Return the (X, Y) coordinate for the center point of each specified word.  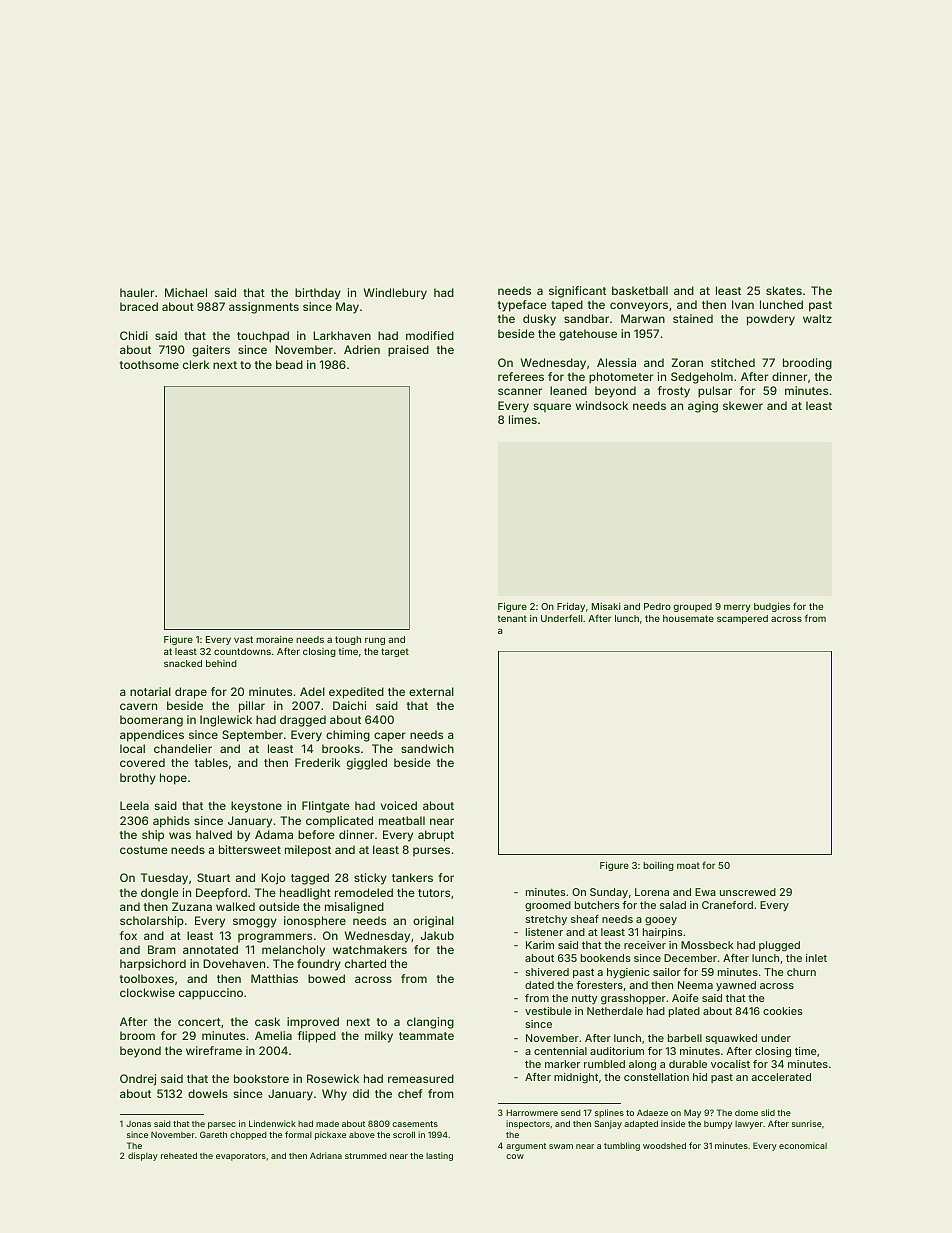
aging (703, 407)
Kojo (273, 879)
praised (408, 351)
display (143, 1156)
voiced (399, 805)
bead (289, 364)
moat (688, 865)
